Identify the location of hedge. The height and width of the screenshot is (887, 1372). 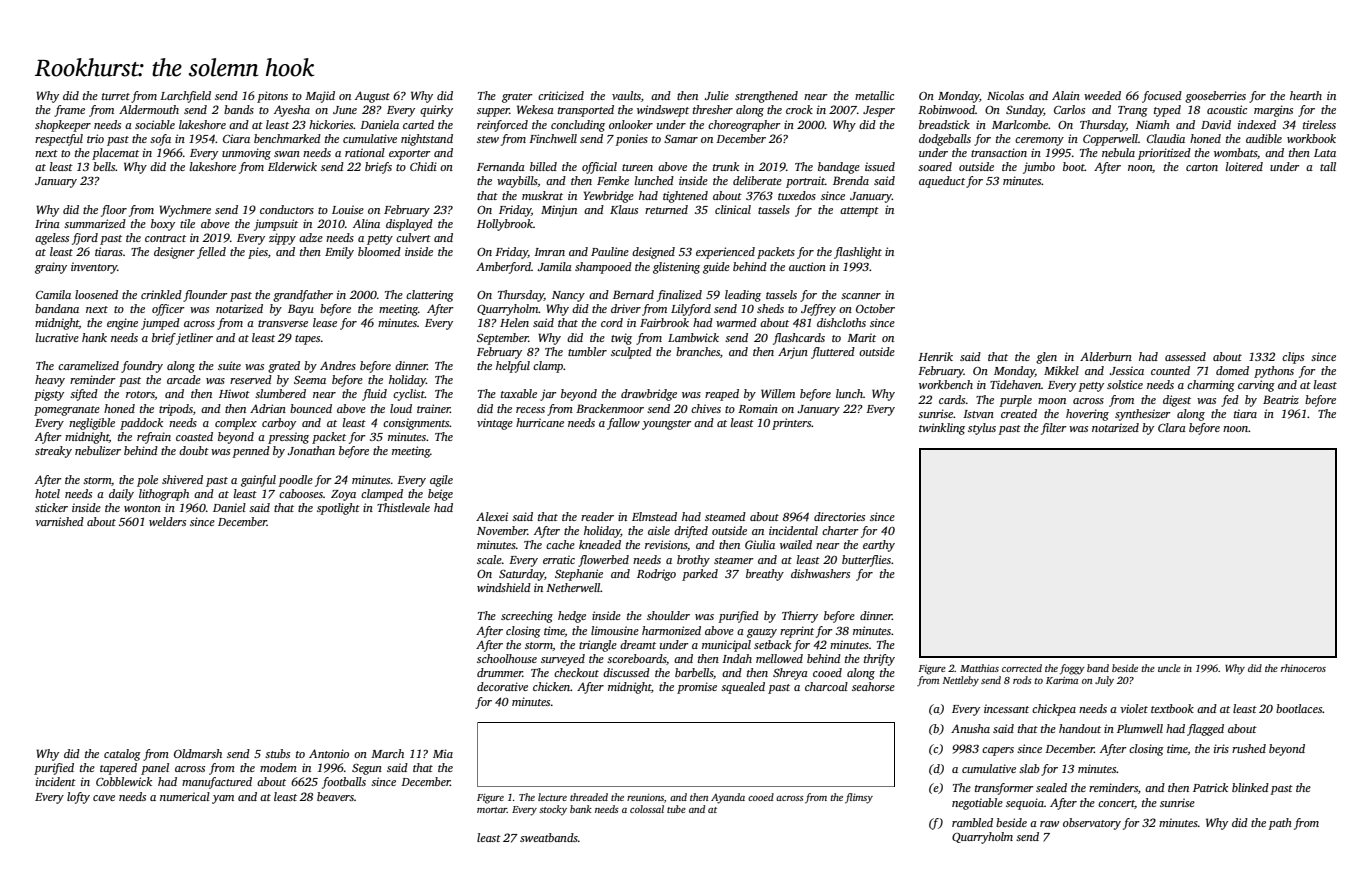
(572, 617).
